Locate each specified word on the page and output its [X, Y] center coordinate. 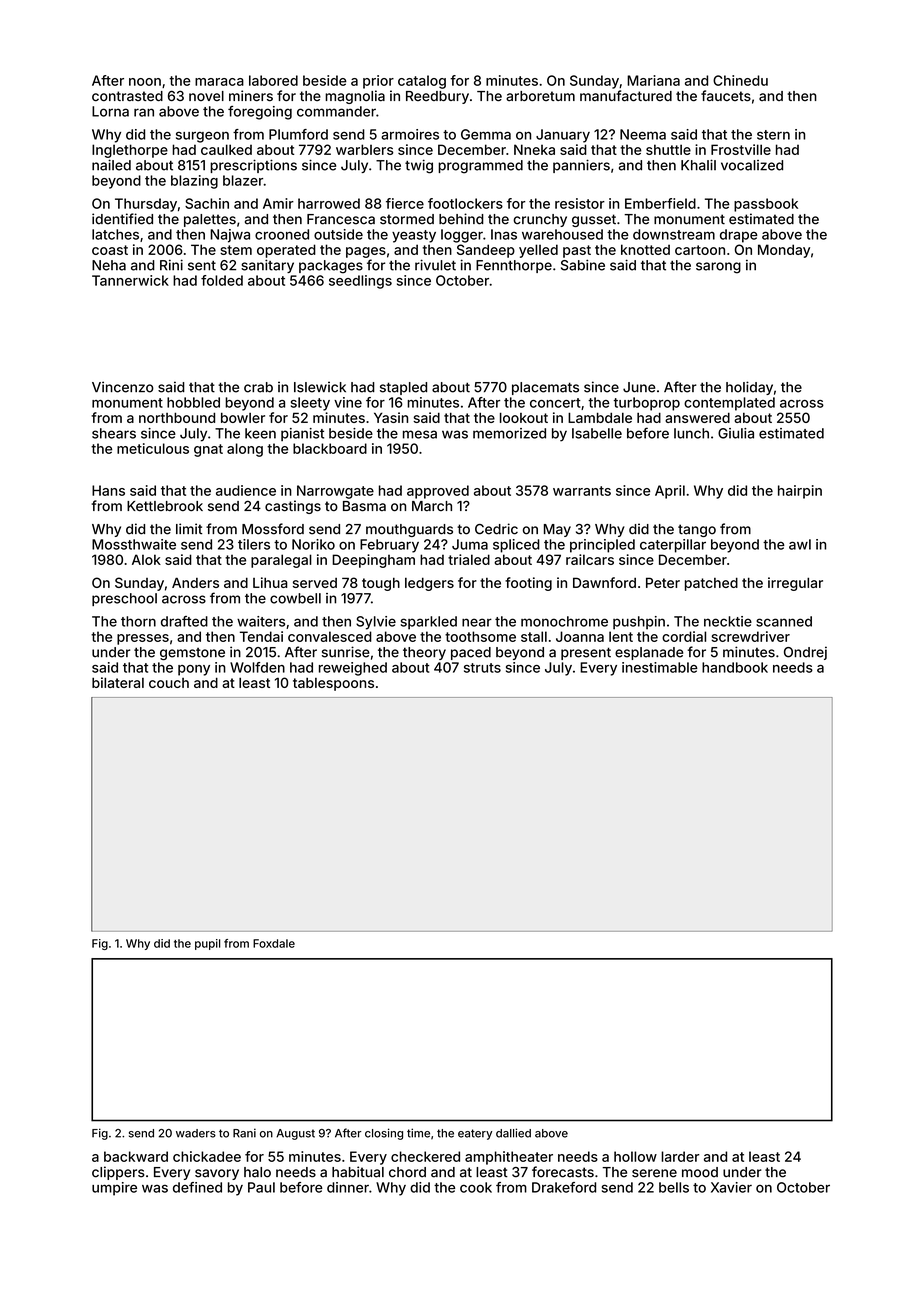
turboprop [647, 404]
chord [407, 1172]
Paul [261, 1187]
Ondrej [805, 653]
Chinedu [740, 80]
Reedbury [437, 97]
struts [482, 668]
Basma [364, 506]
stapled [403, 388]
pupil [207, 944]
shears [114, 433]
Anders [195, 582]
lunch [691, 433]
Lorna [110, 111]
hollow [635, 1156]
